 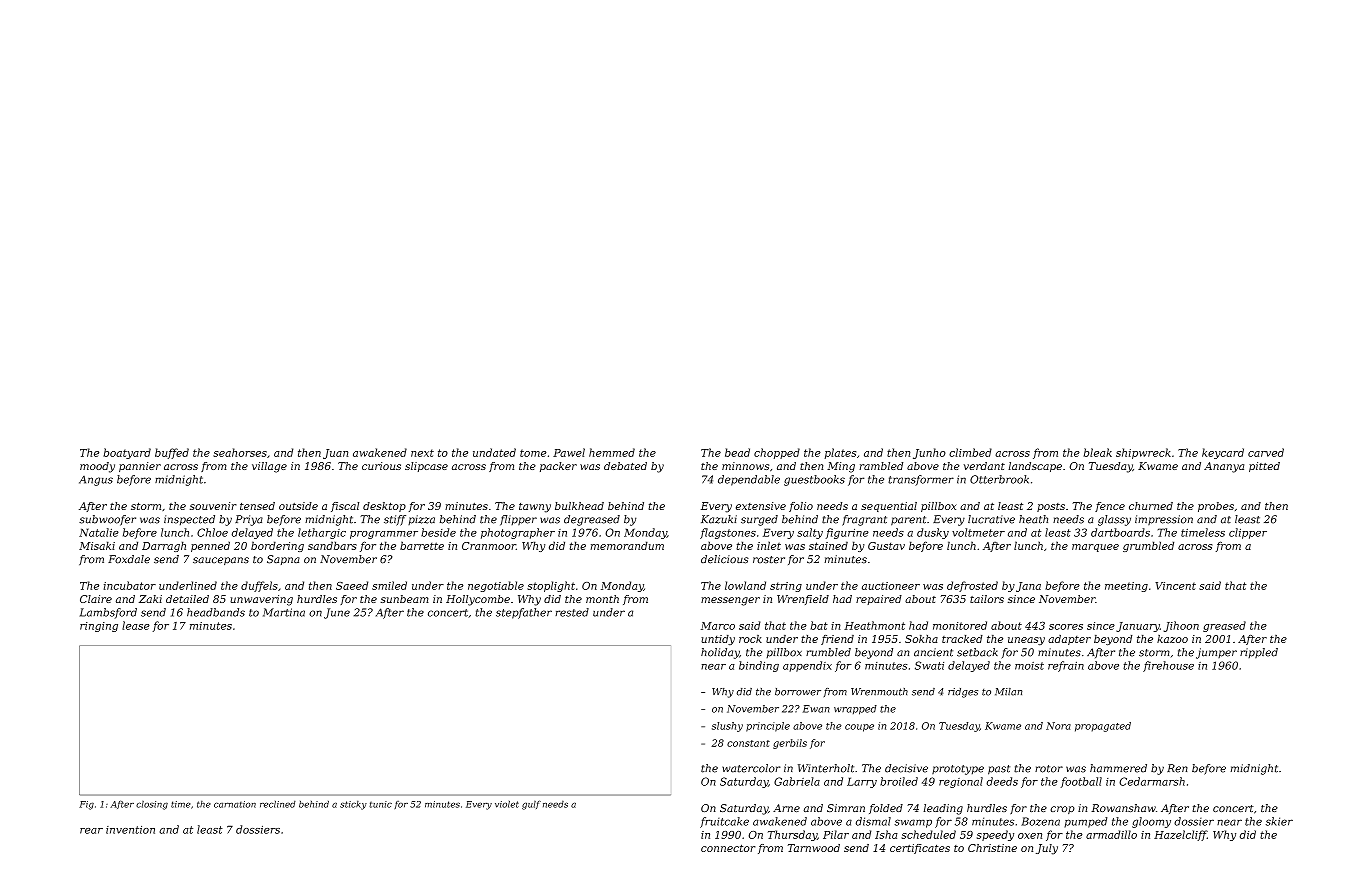 What do you see at coordinates (1216, 507) in the document?
I see `probes` at bounding box center [1216, 507].
